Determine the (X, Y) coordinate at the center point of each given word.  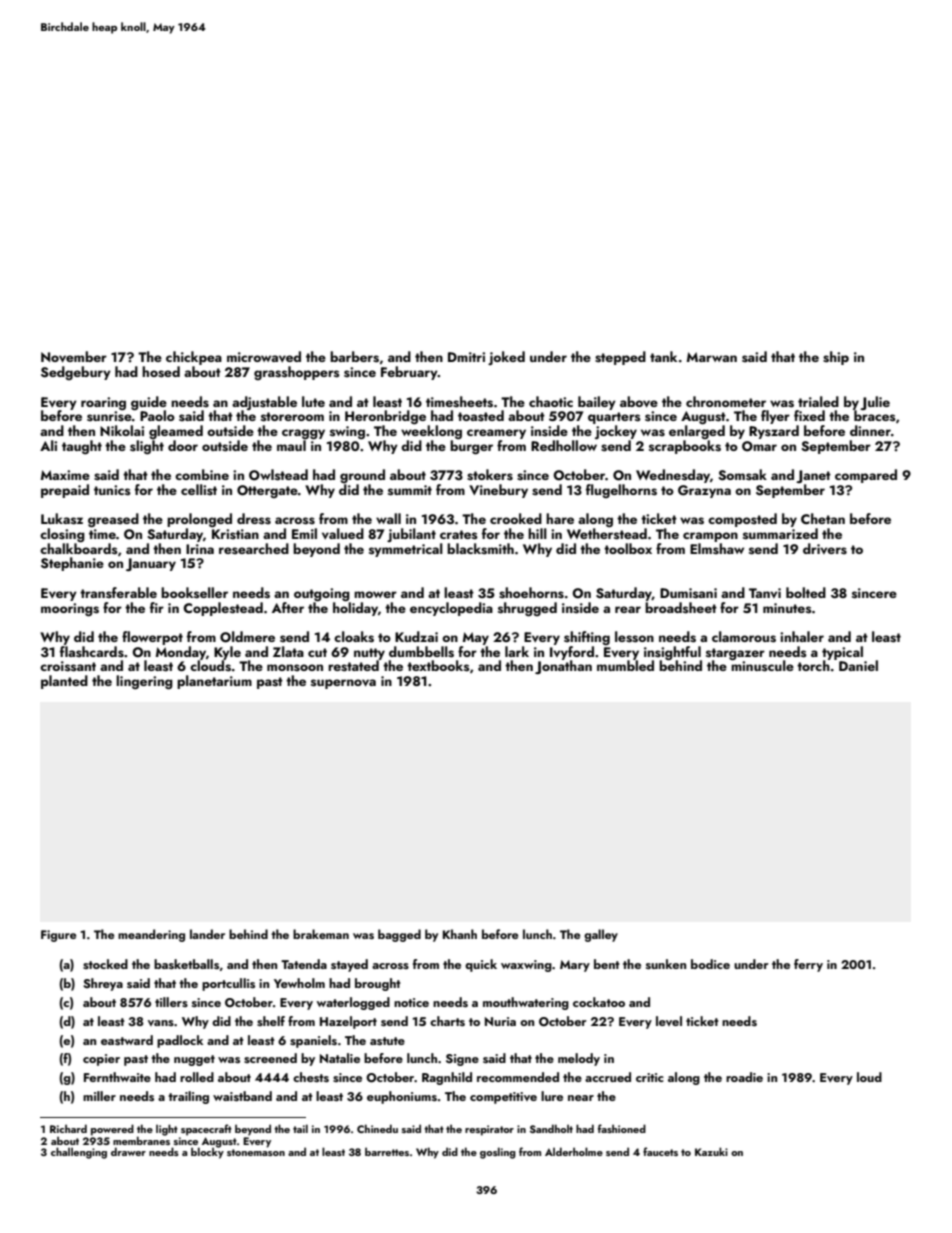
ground (362, 476)
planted (64, 682)
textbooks (438, 666)
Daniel (858, 665)
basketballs (186, 964)
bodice (710, 964)
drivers (825, 549)
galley (601, 935)
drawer (128, 1151)
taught (82, 447)
